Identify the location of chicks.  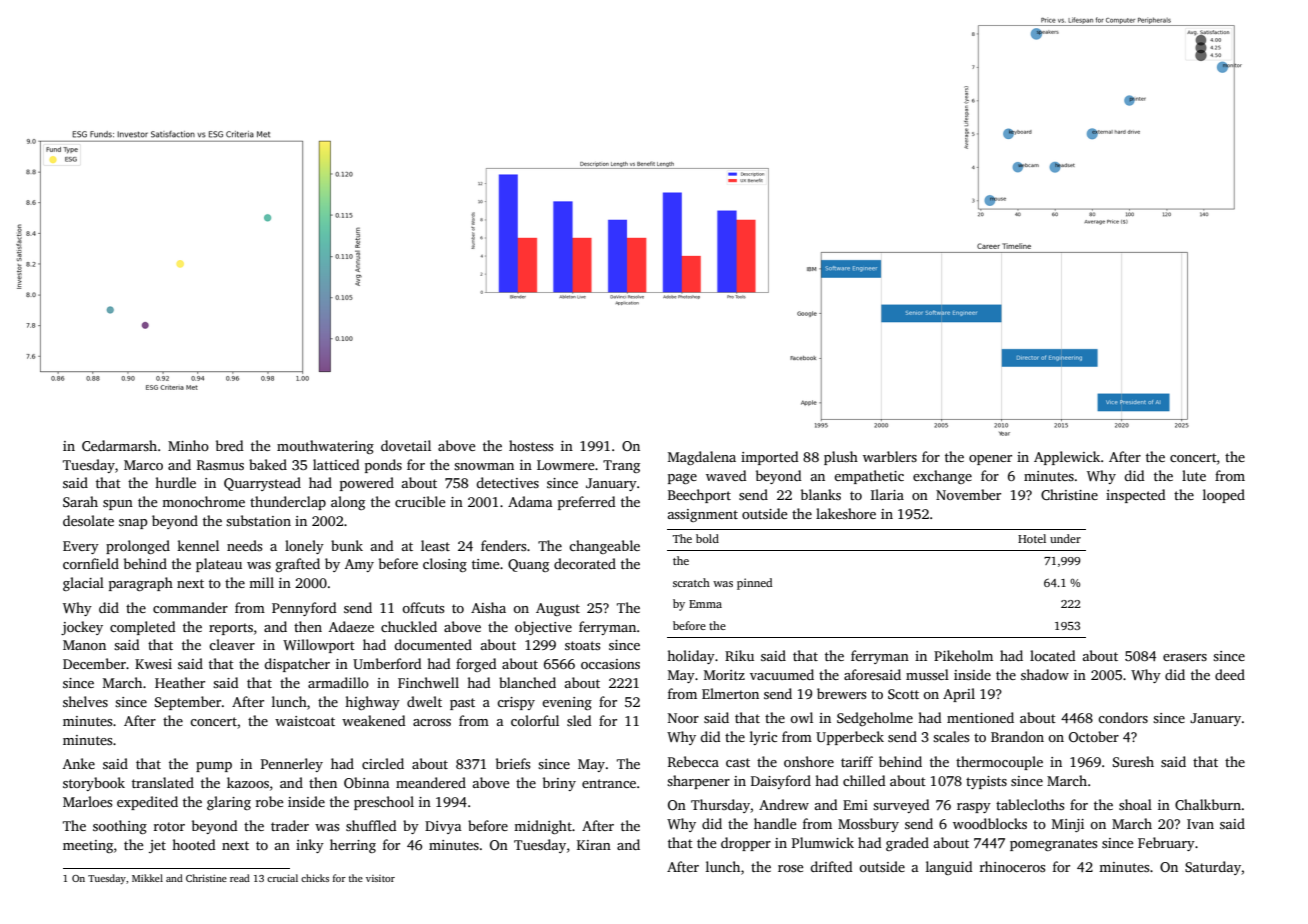
(315, 878).
